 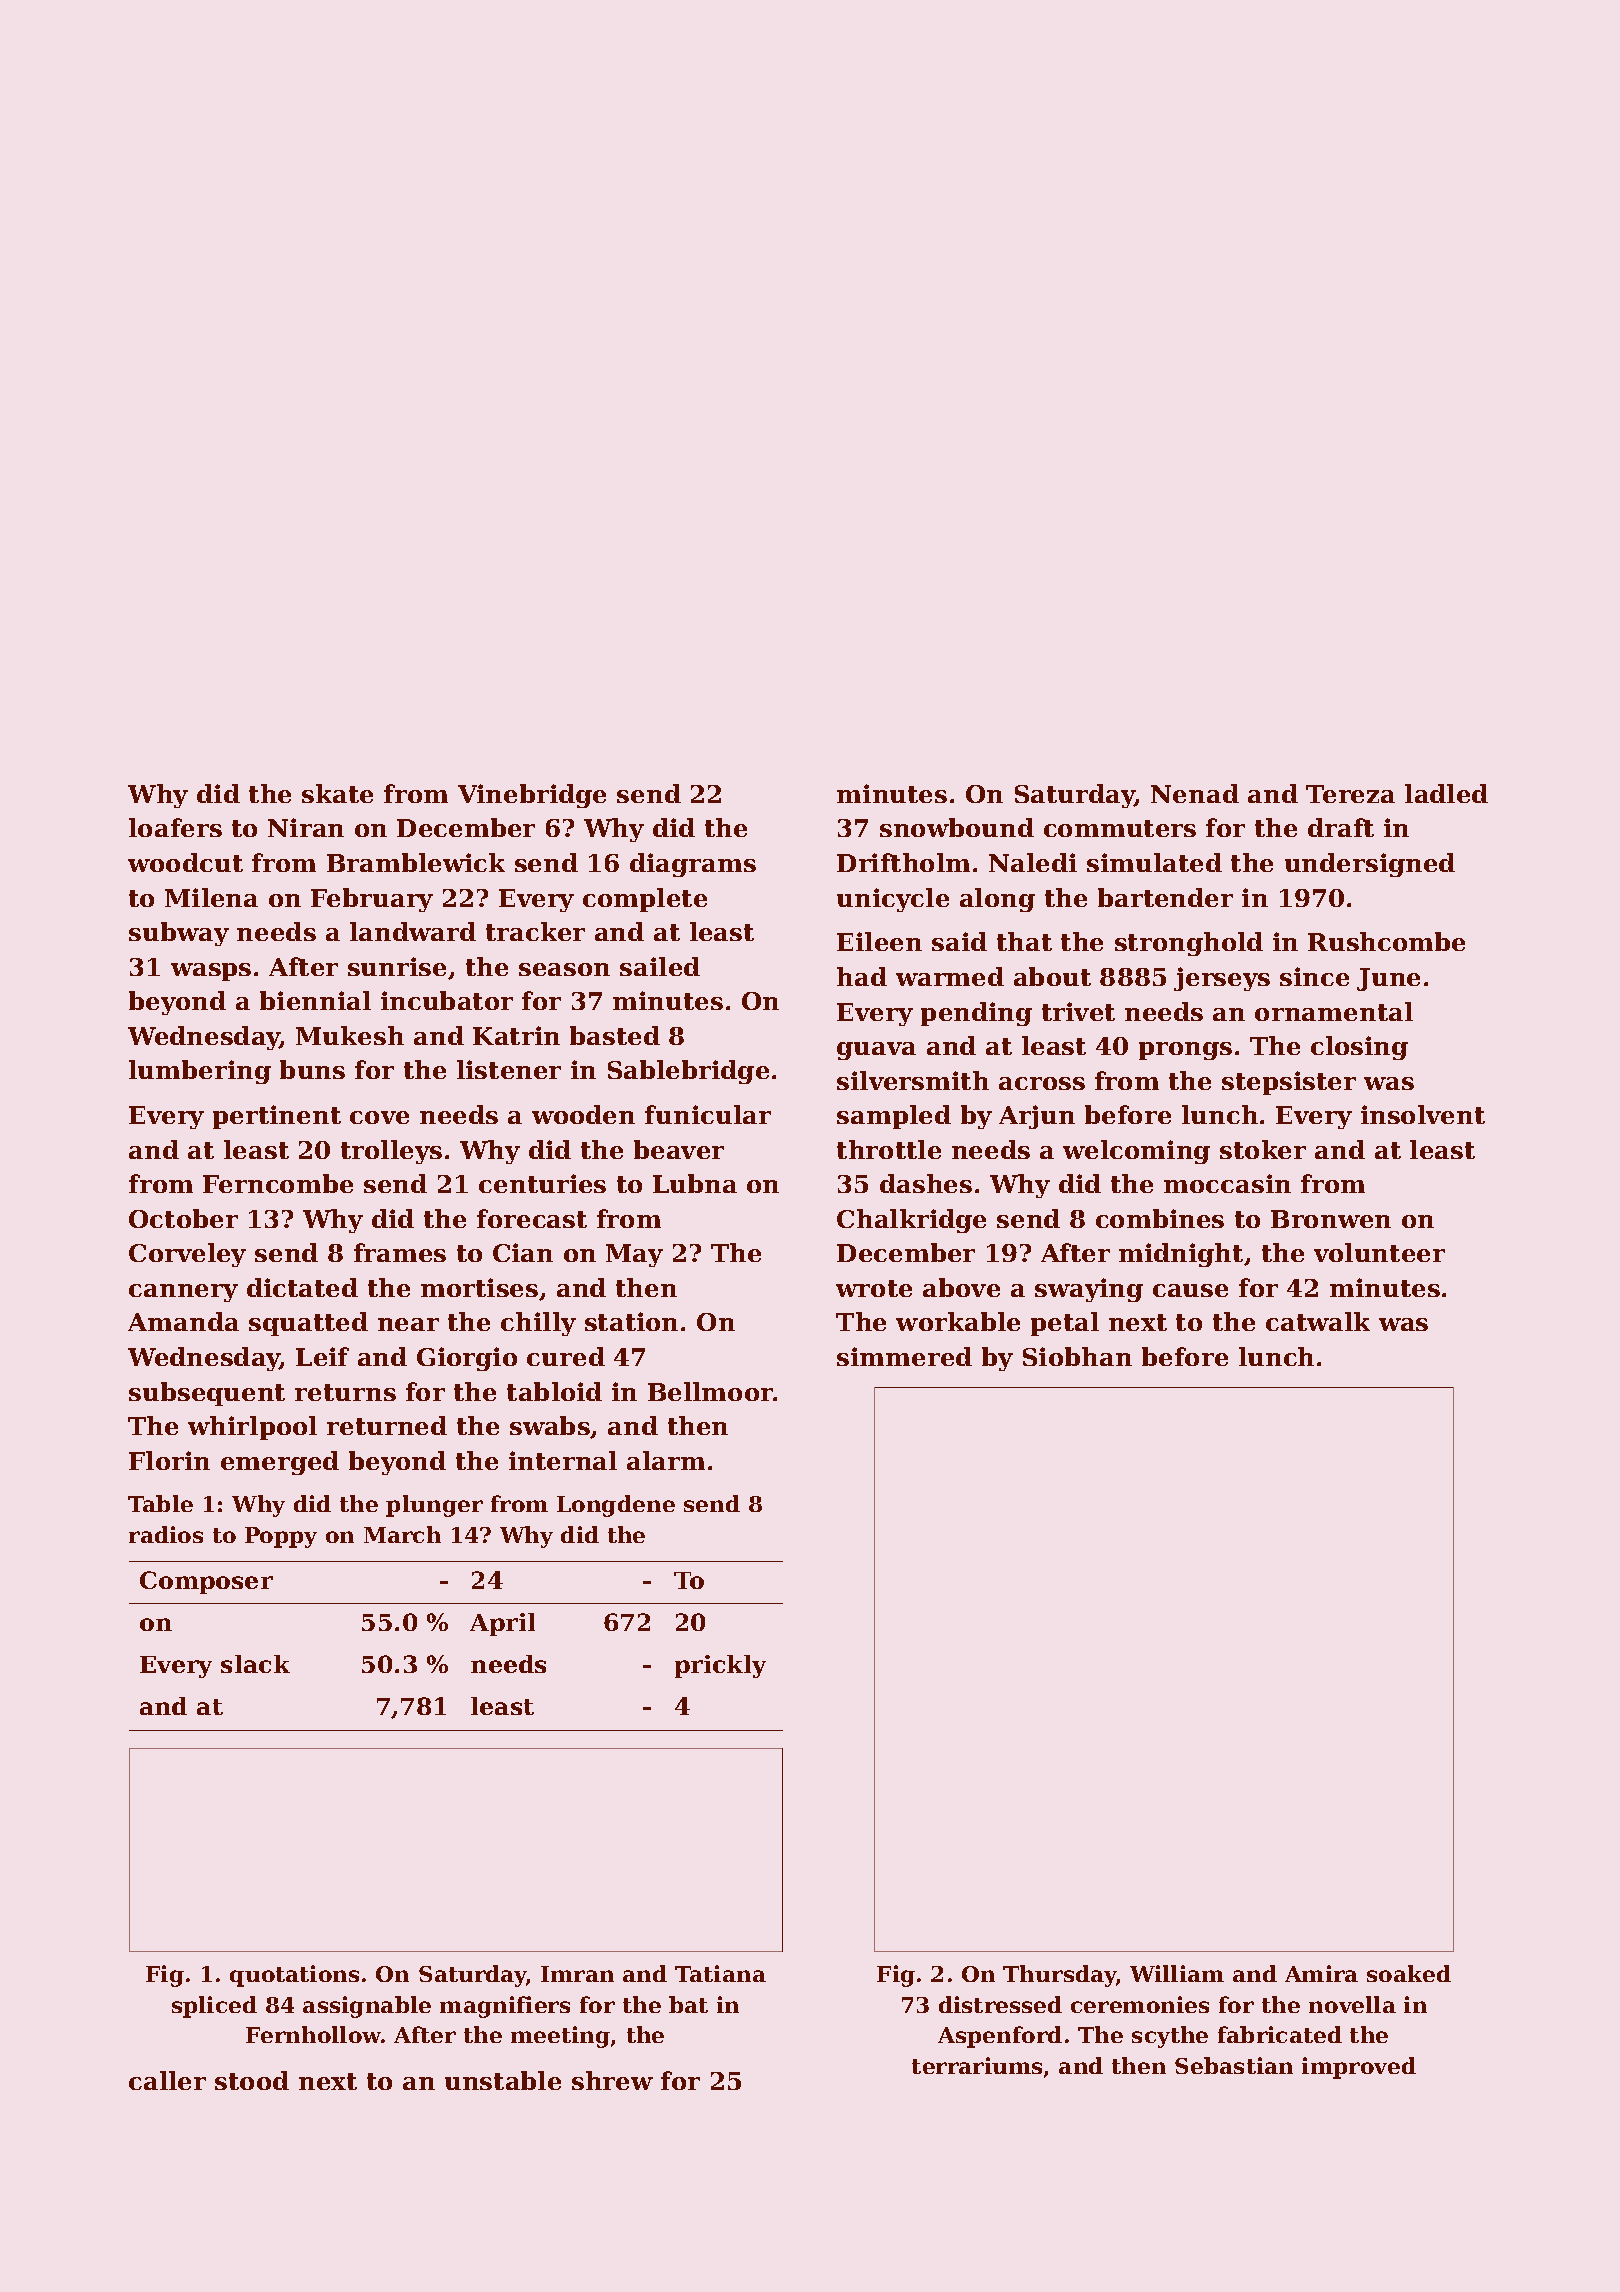 What do you see at coordinates (874, 1288) in the page?
I see `wrote` at bounding box center [874, 1288].
